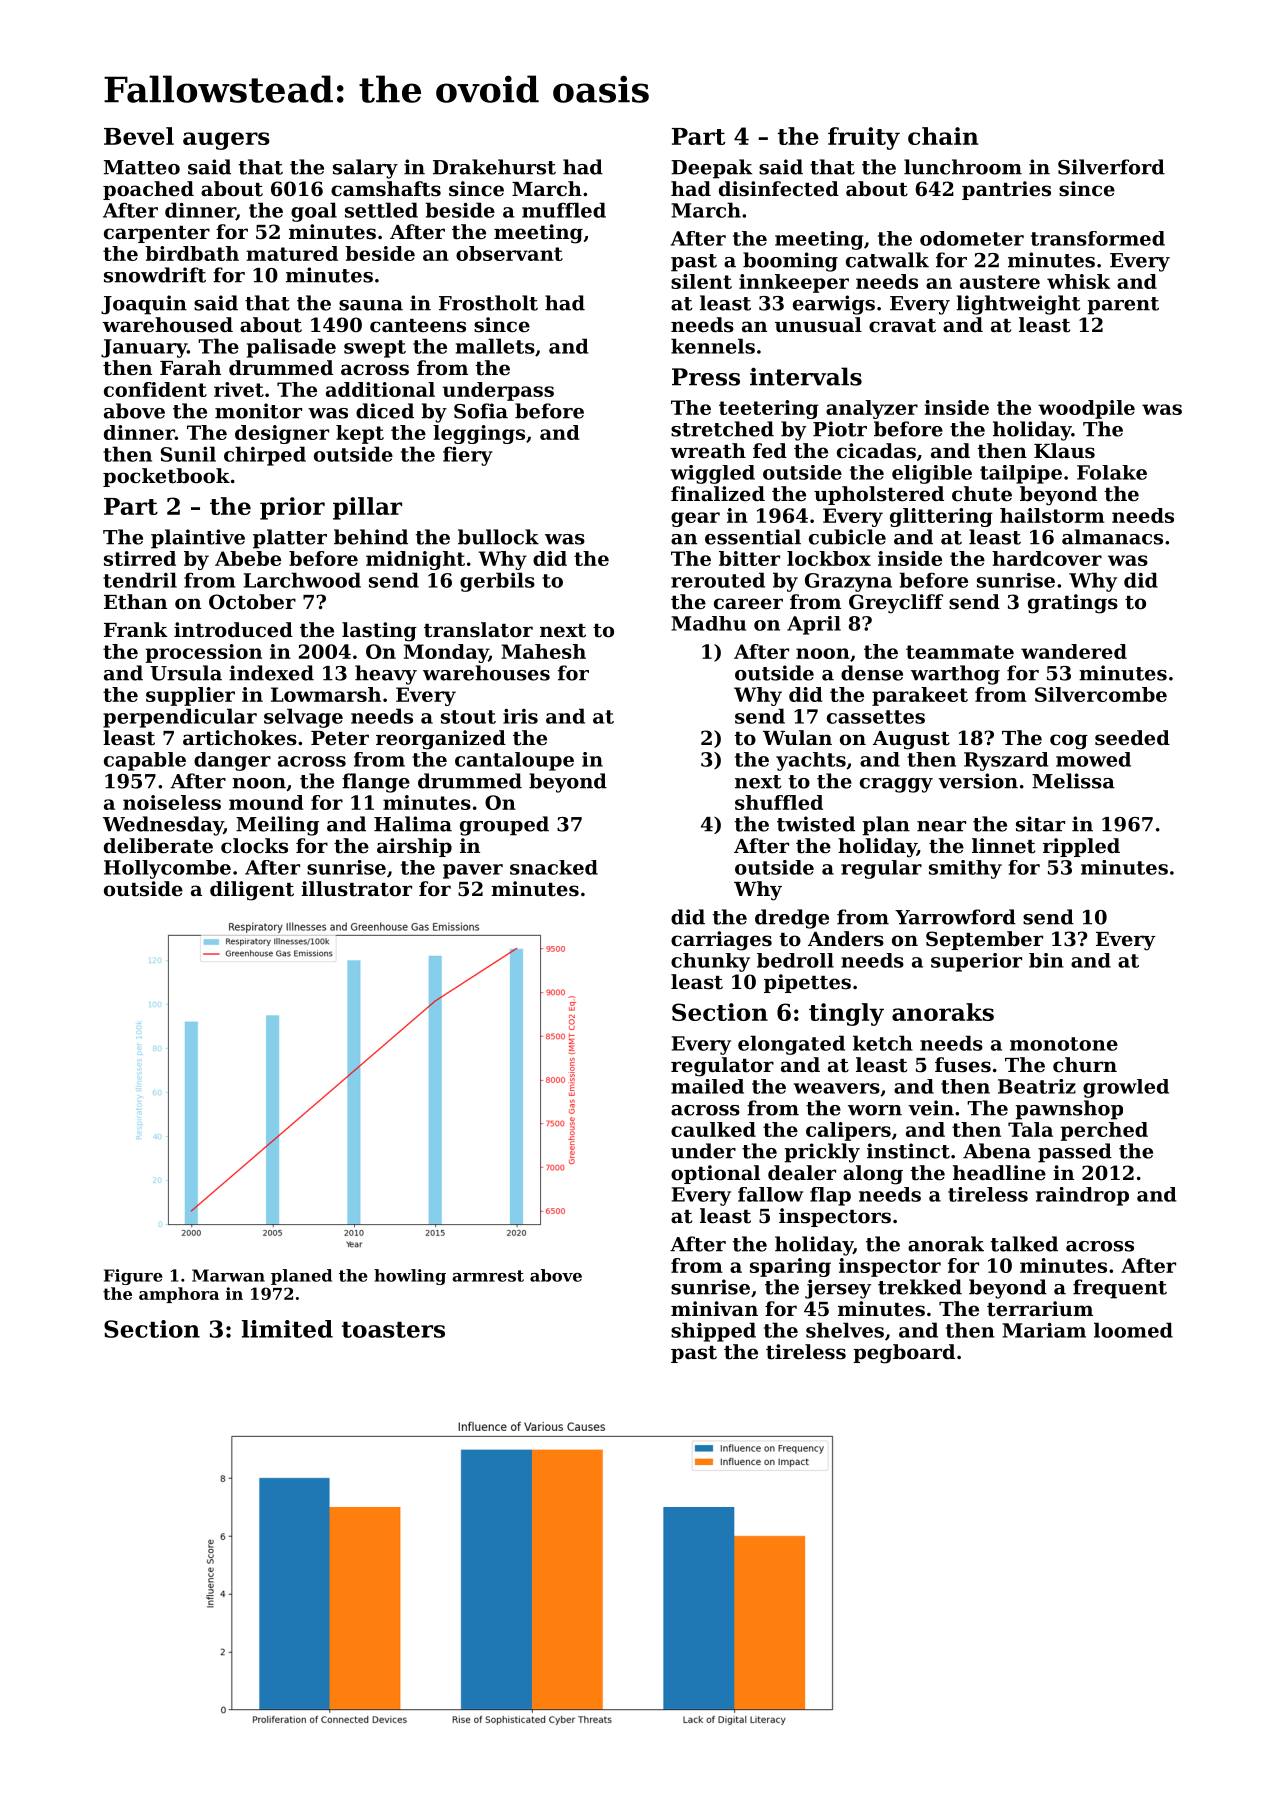  Describe the element at coordinates (198, 539) in the screenshot. I see `plaintive` at that location.
